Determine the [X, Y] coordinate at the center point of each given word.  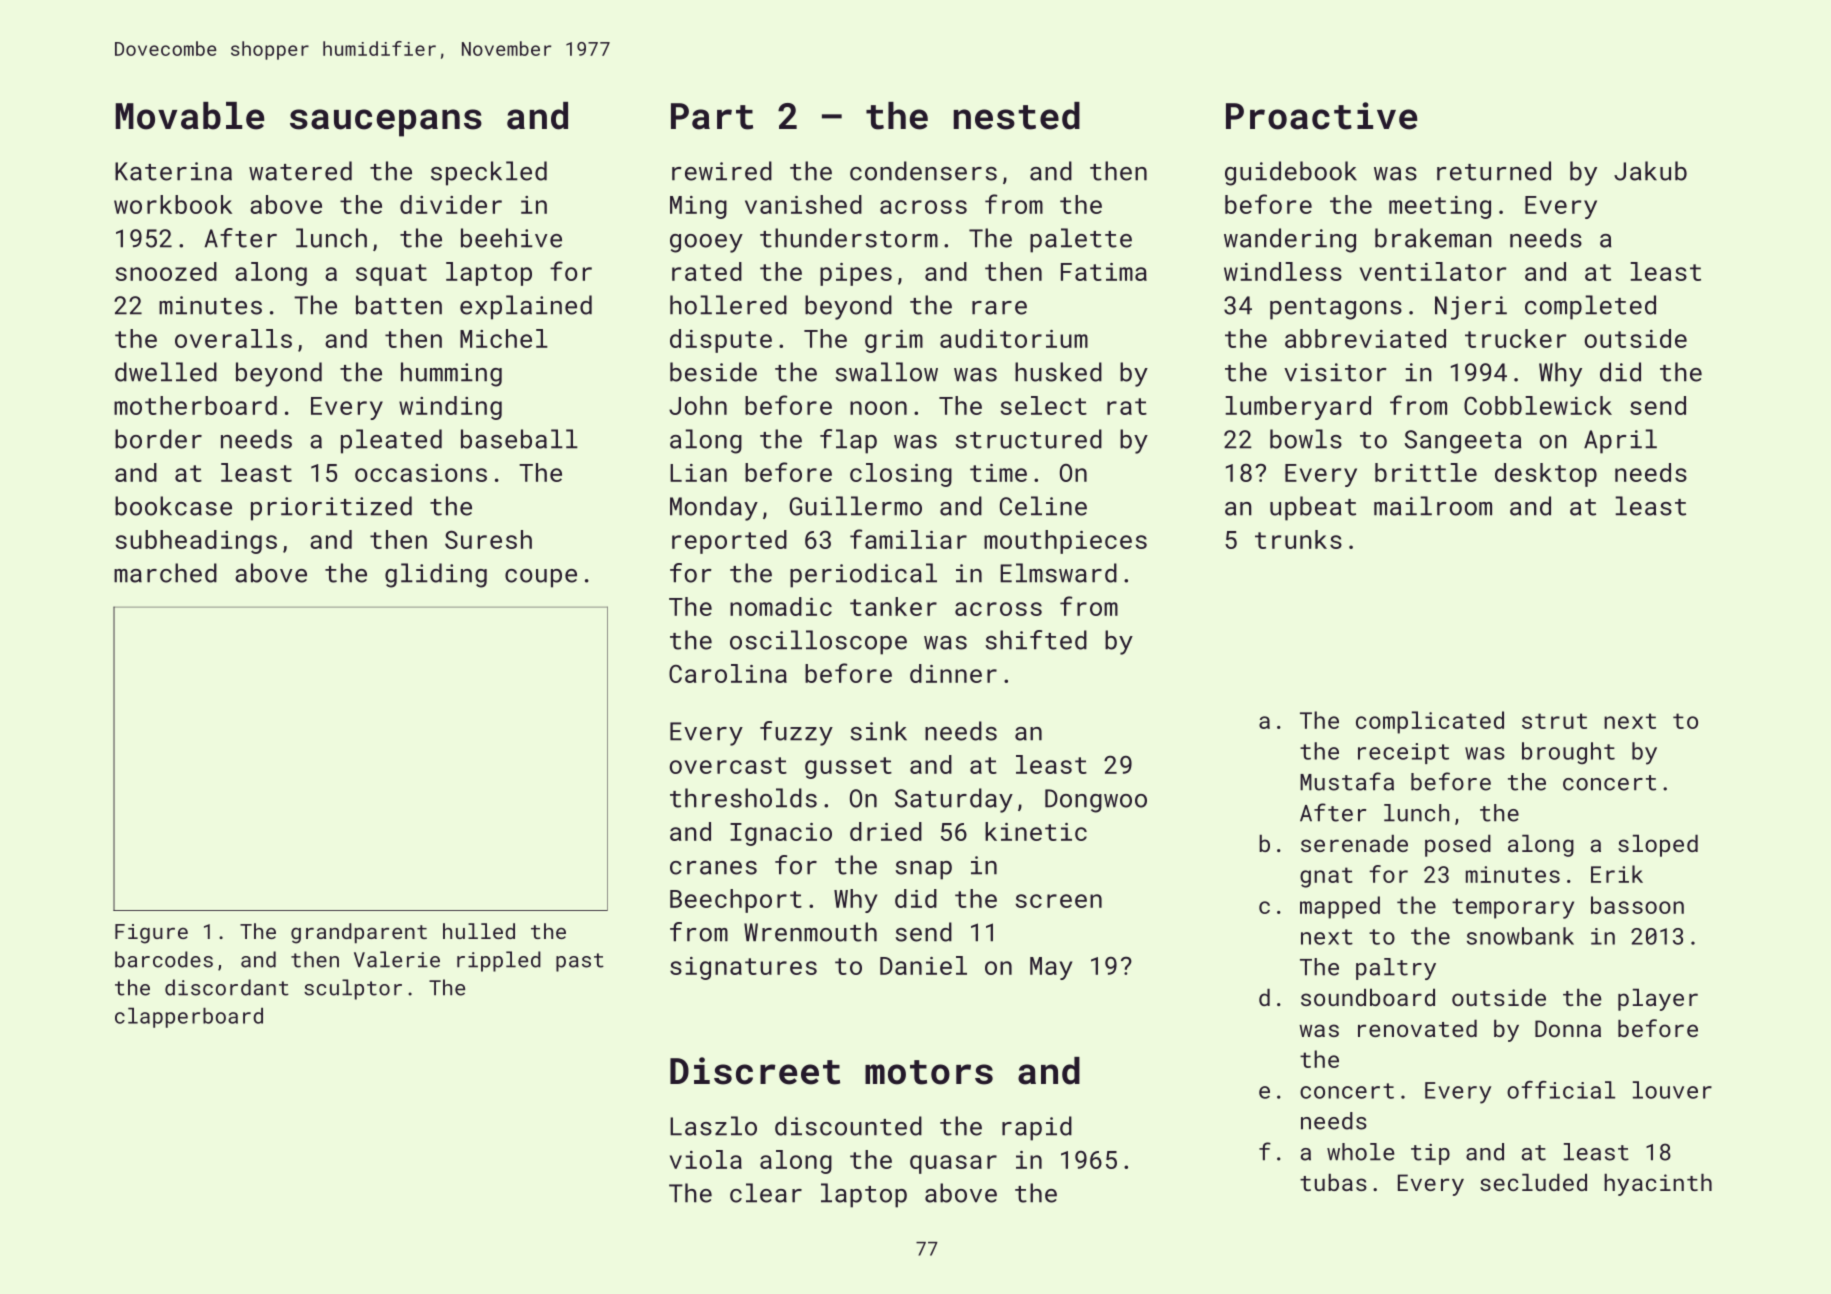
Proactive [1321, 116]
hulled [479, 931]
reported [729, 542]
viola [706, 1159]
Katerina [173, 171]
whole [1361, 1152]
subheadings [196, 542]
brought [1568, 753]
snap [923, 870]
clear [766, 1193]
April [1620, 441]
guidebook [1291, 173]
